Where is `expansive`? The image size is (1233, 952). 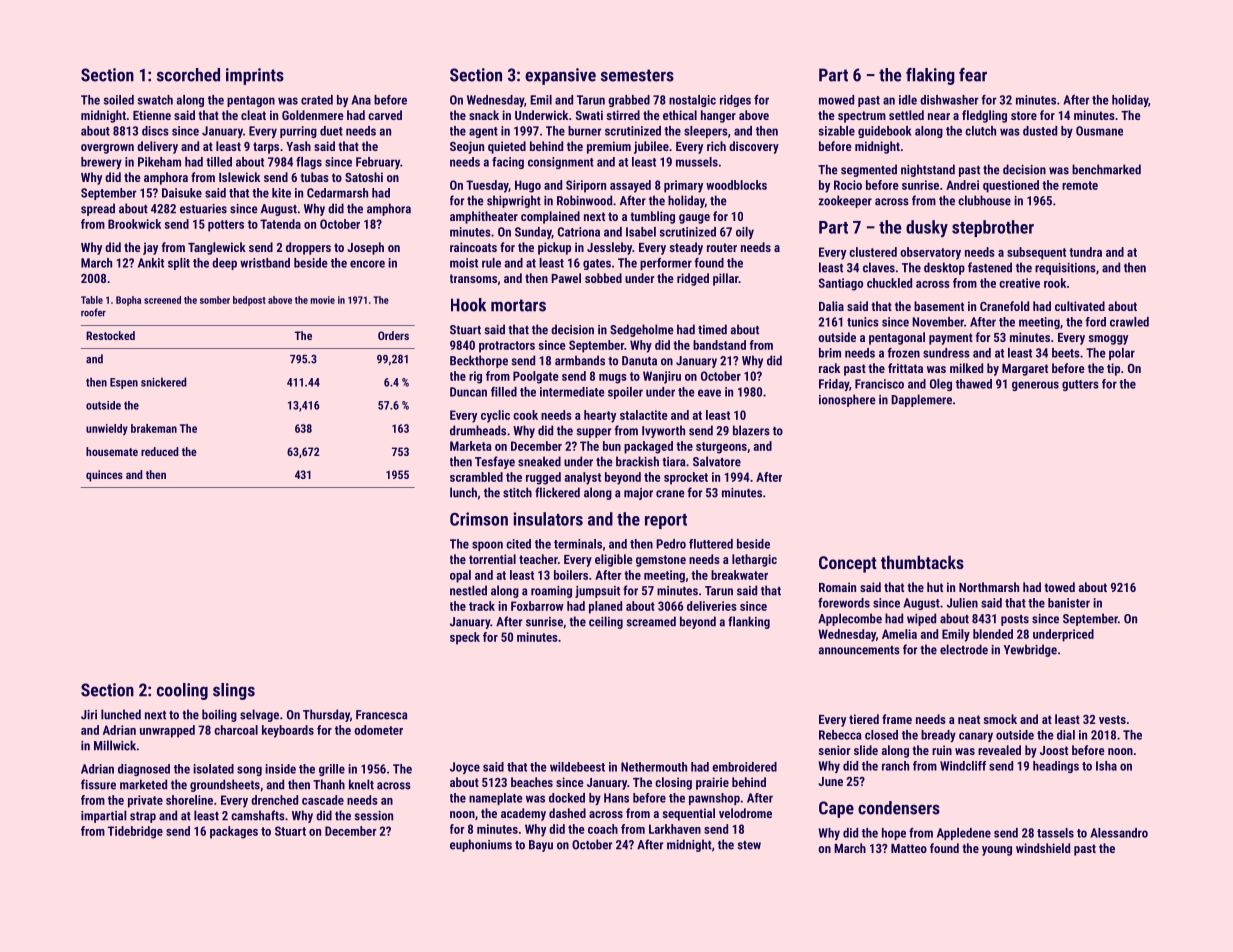 expansive is located at coordinates (560, 76).
